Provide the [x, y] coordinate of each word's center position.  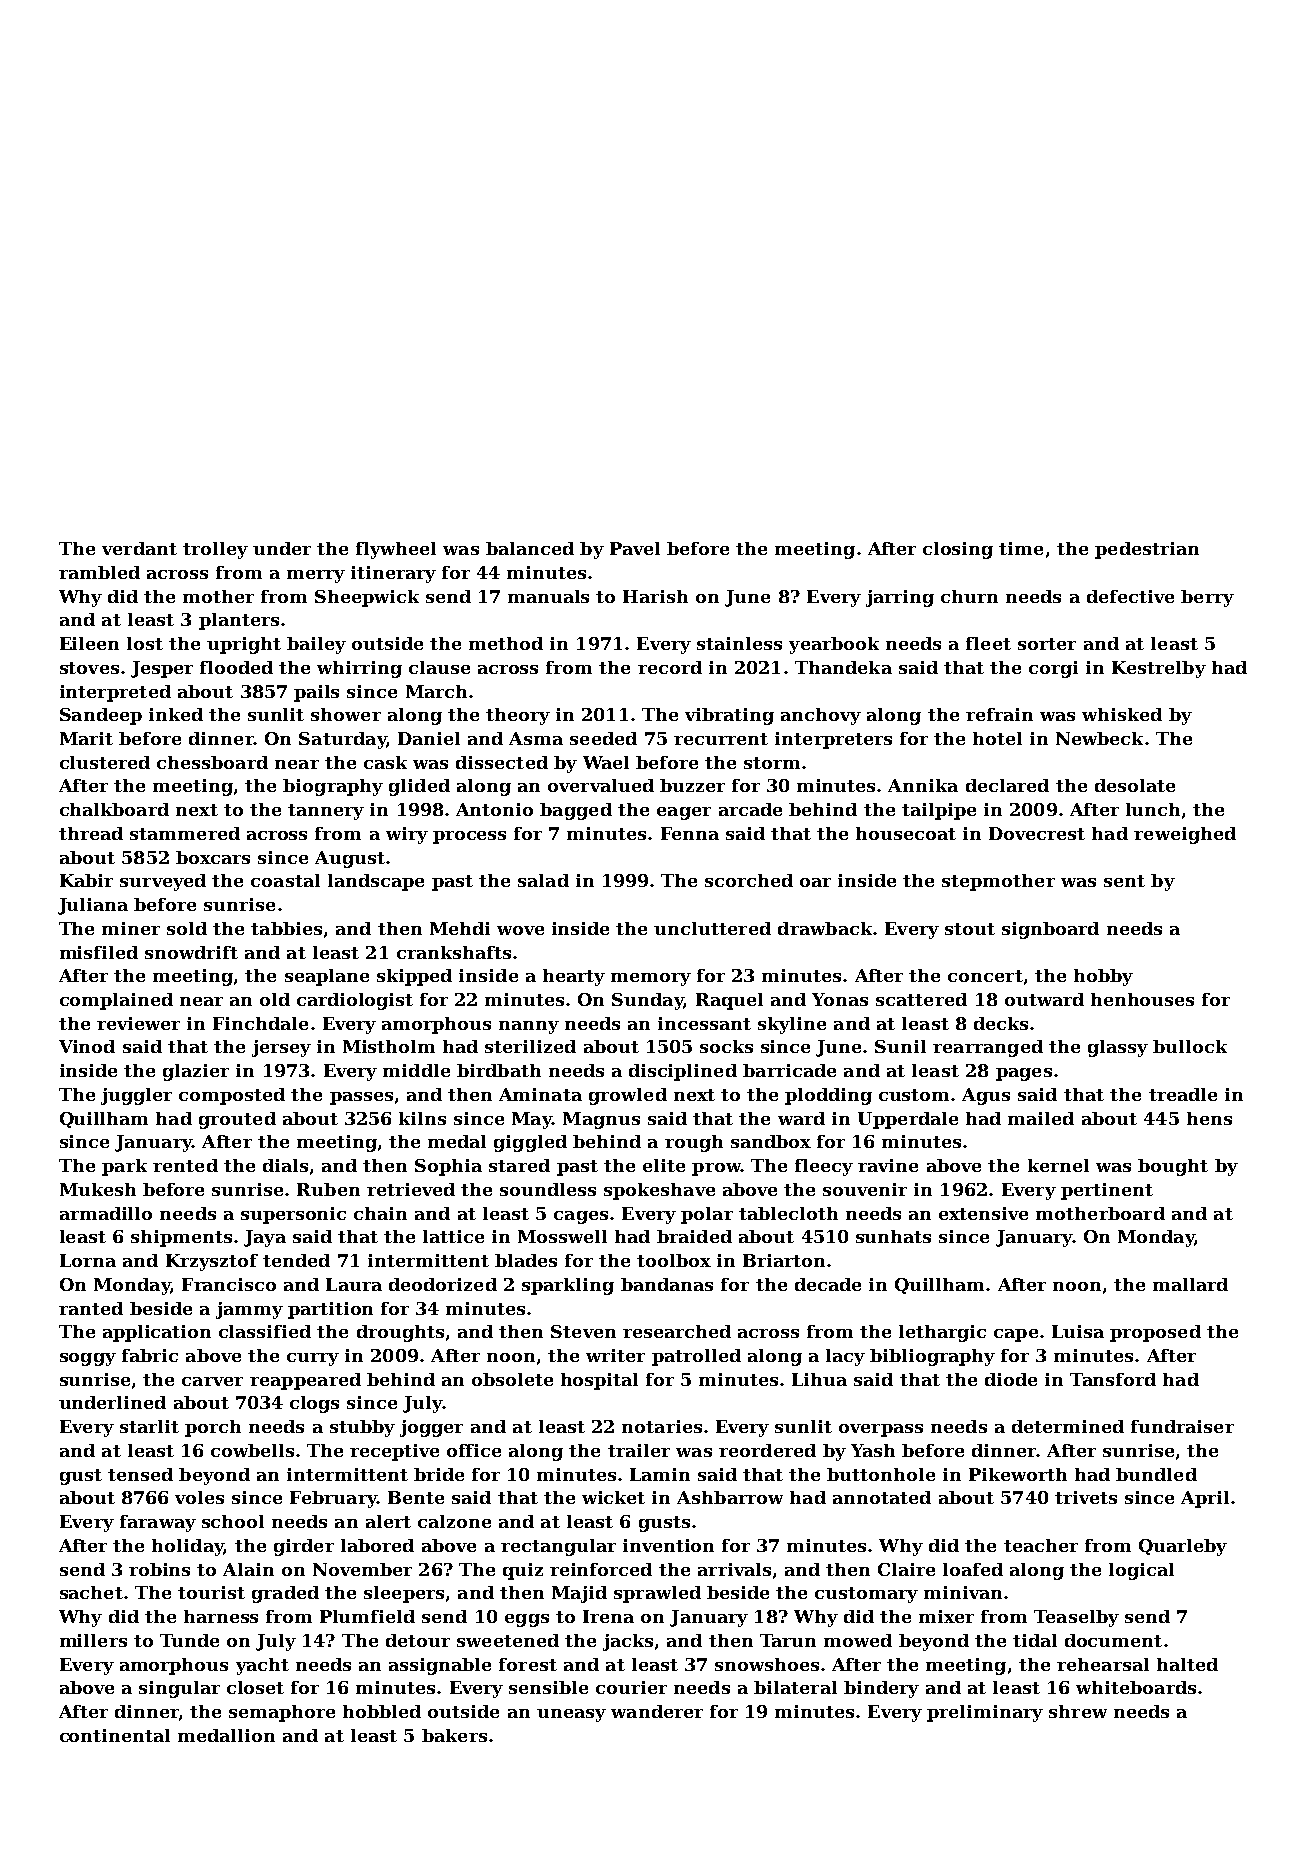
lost [145, 643]
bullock [1190, 1046]
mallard [1190, 1284]
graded [285, 1594]
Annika [923, 785]
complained [116, 1001]
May [532, 1120]
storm [772, 763]
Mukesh [98, 1189]
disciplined [683, 1072]
